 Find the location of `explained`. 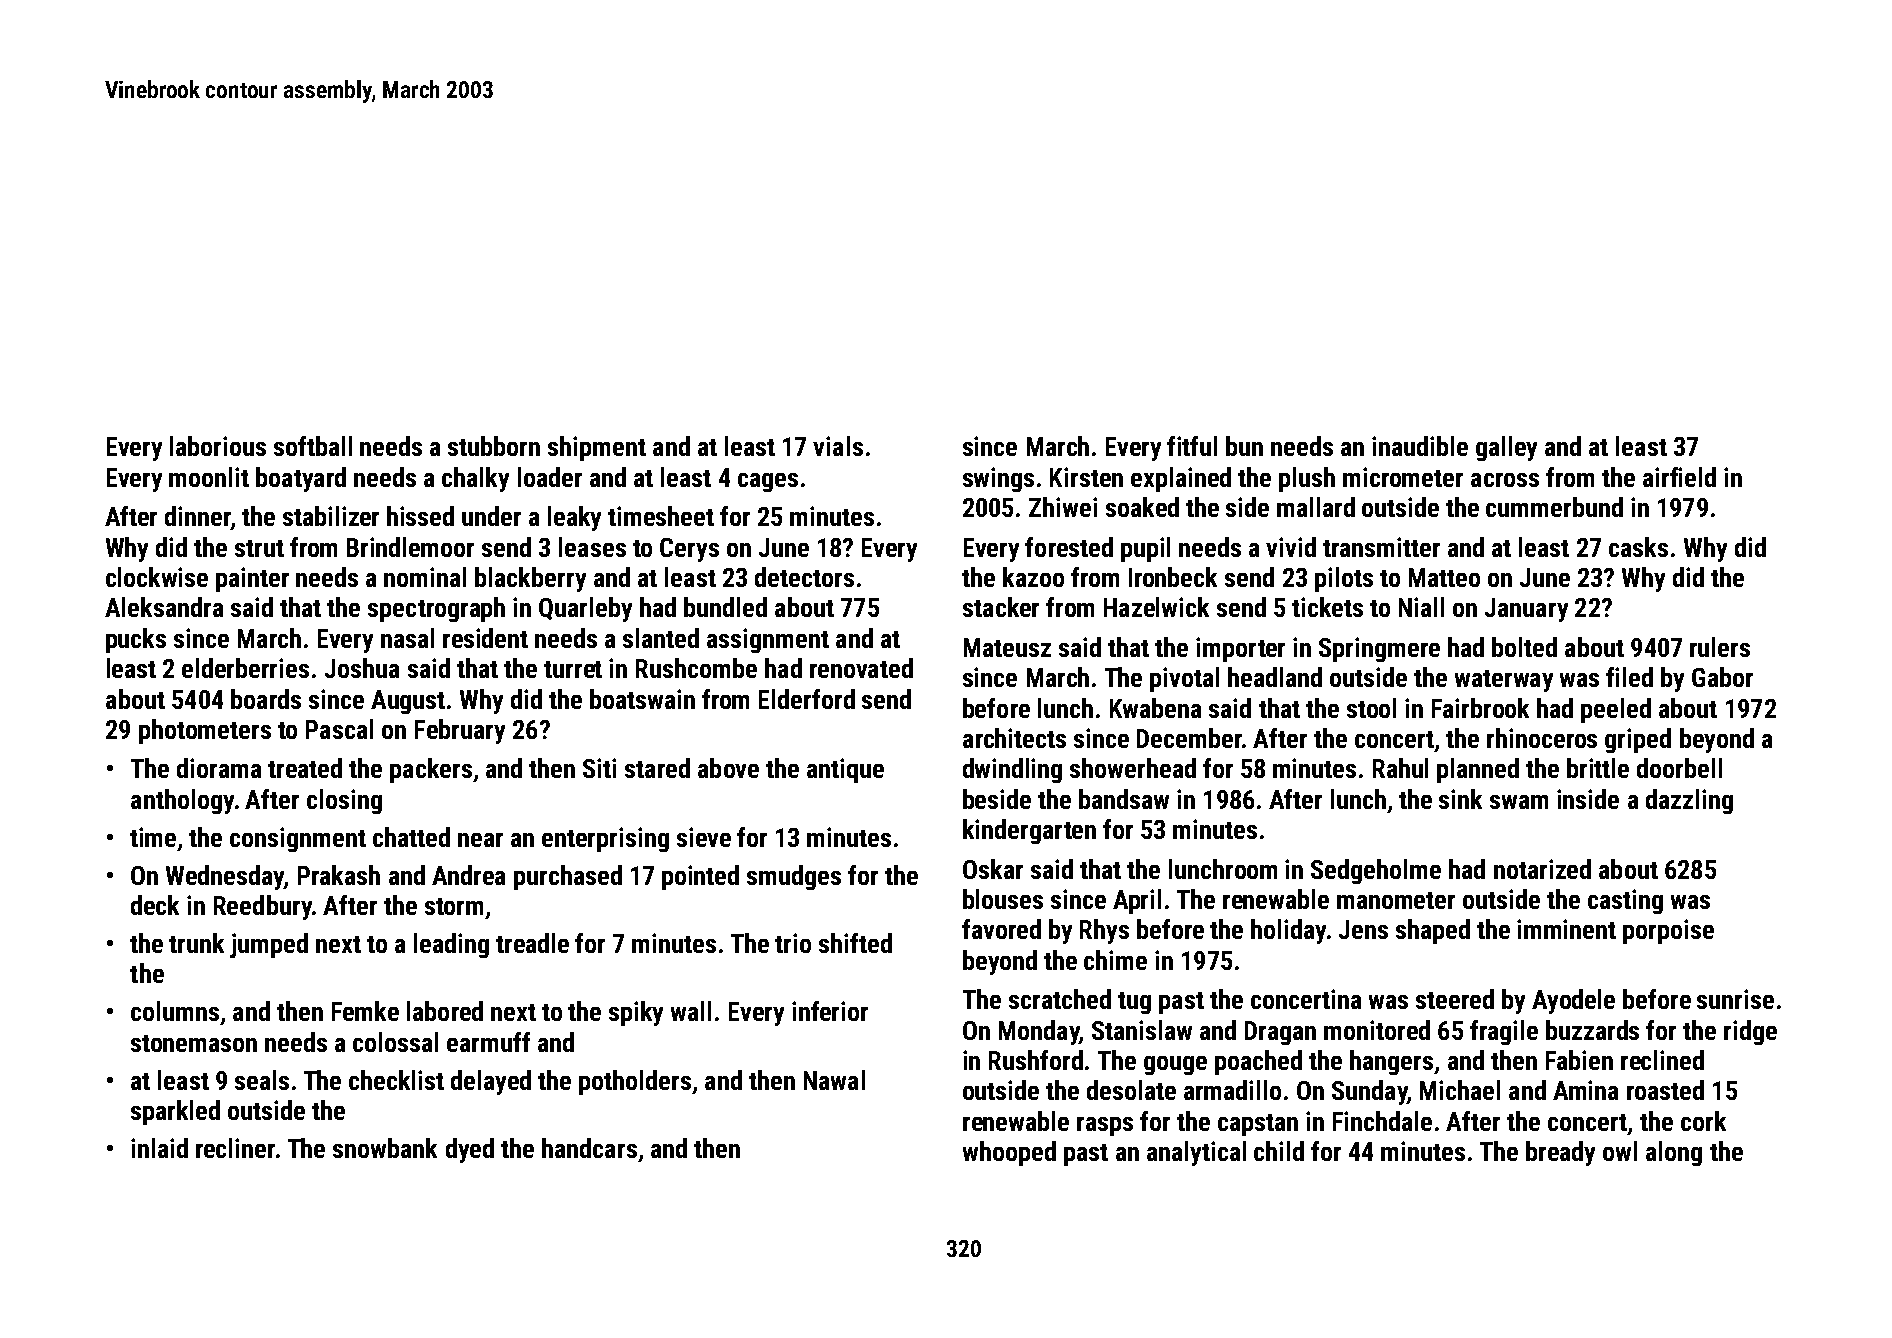

explained is located at coordinates (1181, 479).
